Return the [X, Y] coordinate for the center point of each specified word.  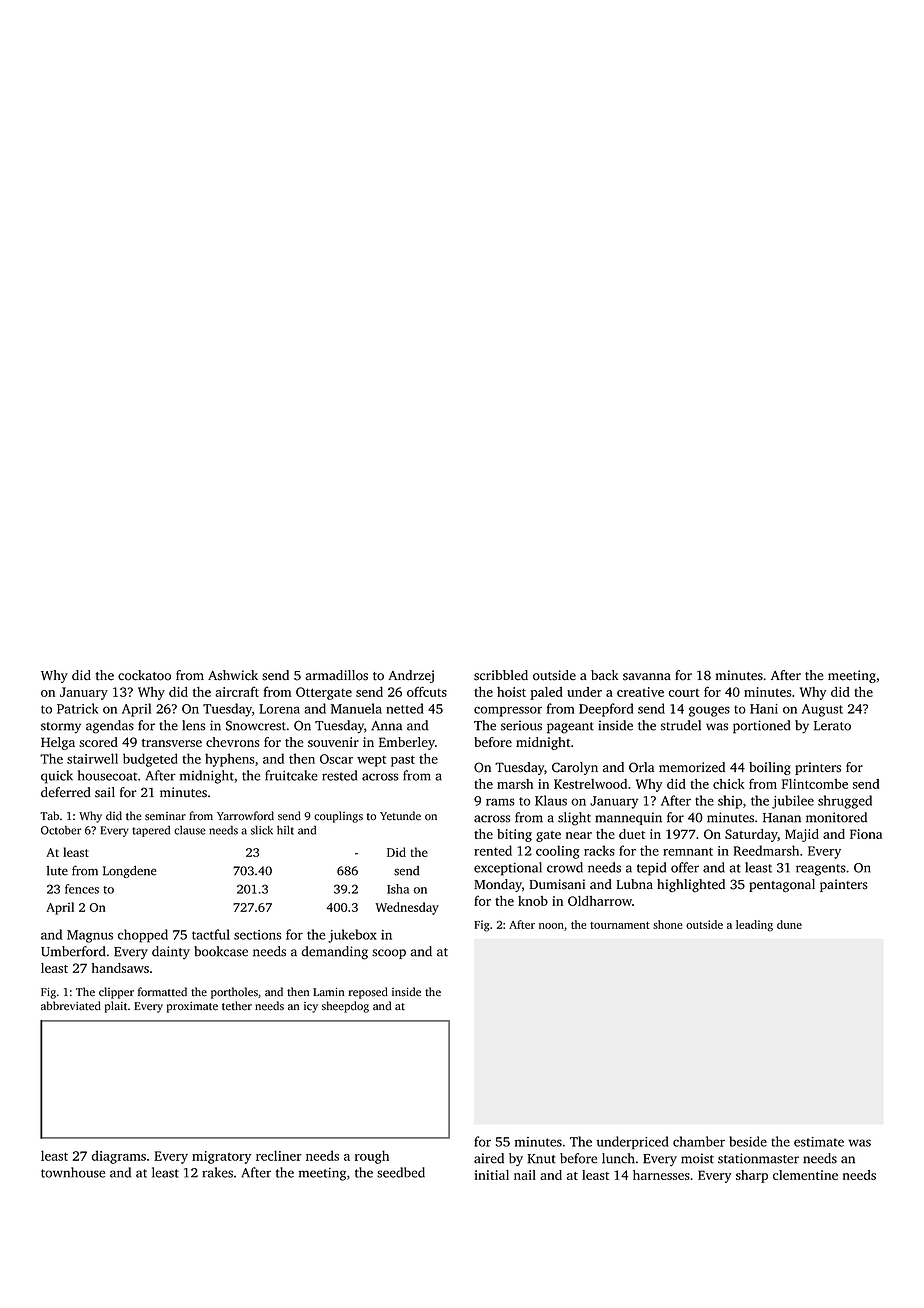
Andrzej [411, 676]
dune [789, 924]
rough [372, 1157]
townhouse [73, 1172]
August [822, 710]
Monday [498, 885]
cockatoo [144, 675]
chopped [143, 936]
